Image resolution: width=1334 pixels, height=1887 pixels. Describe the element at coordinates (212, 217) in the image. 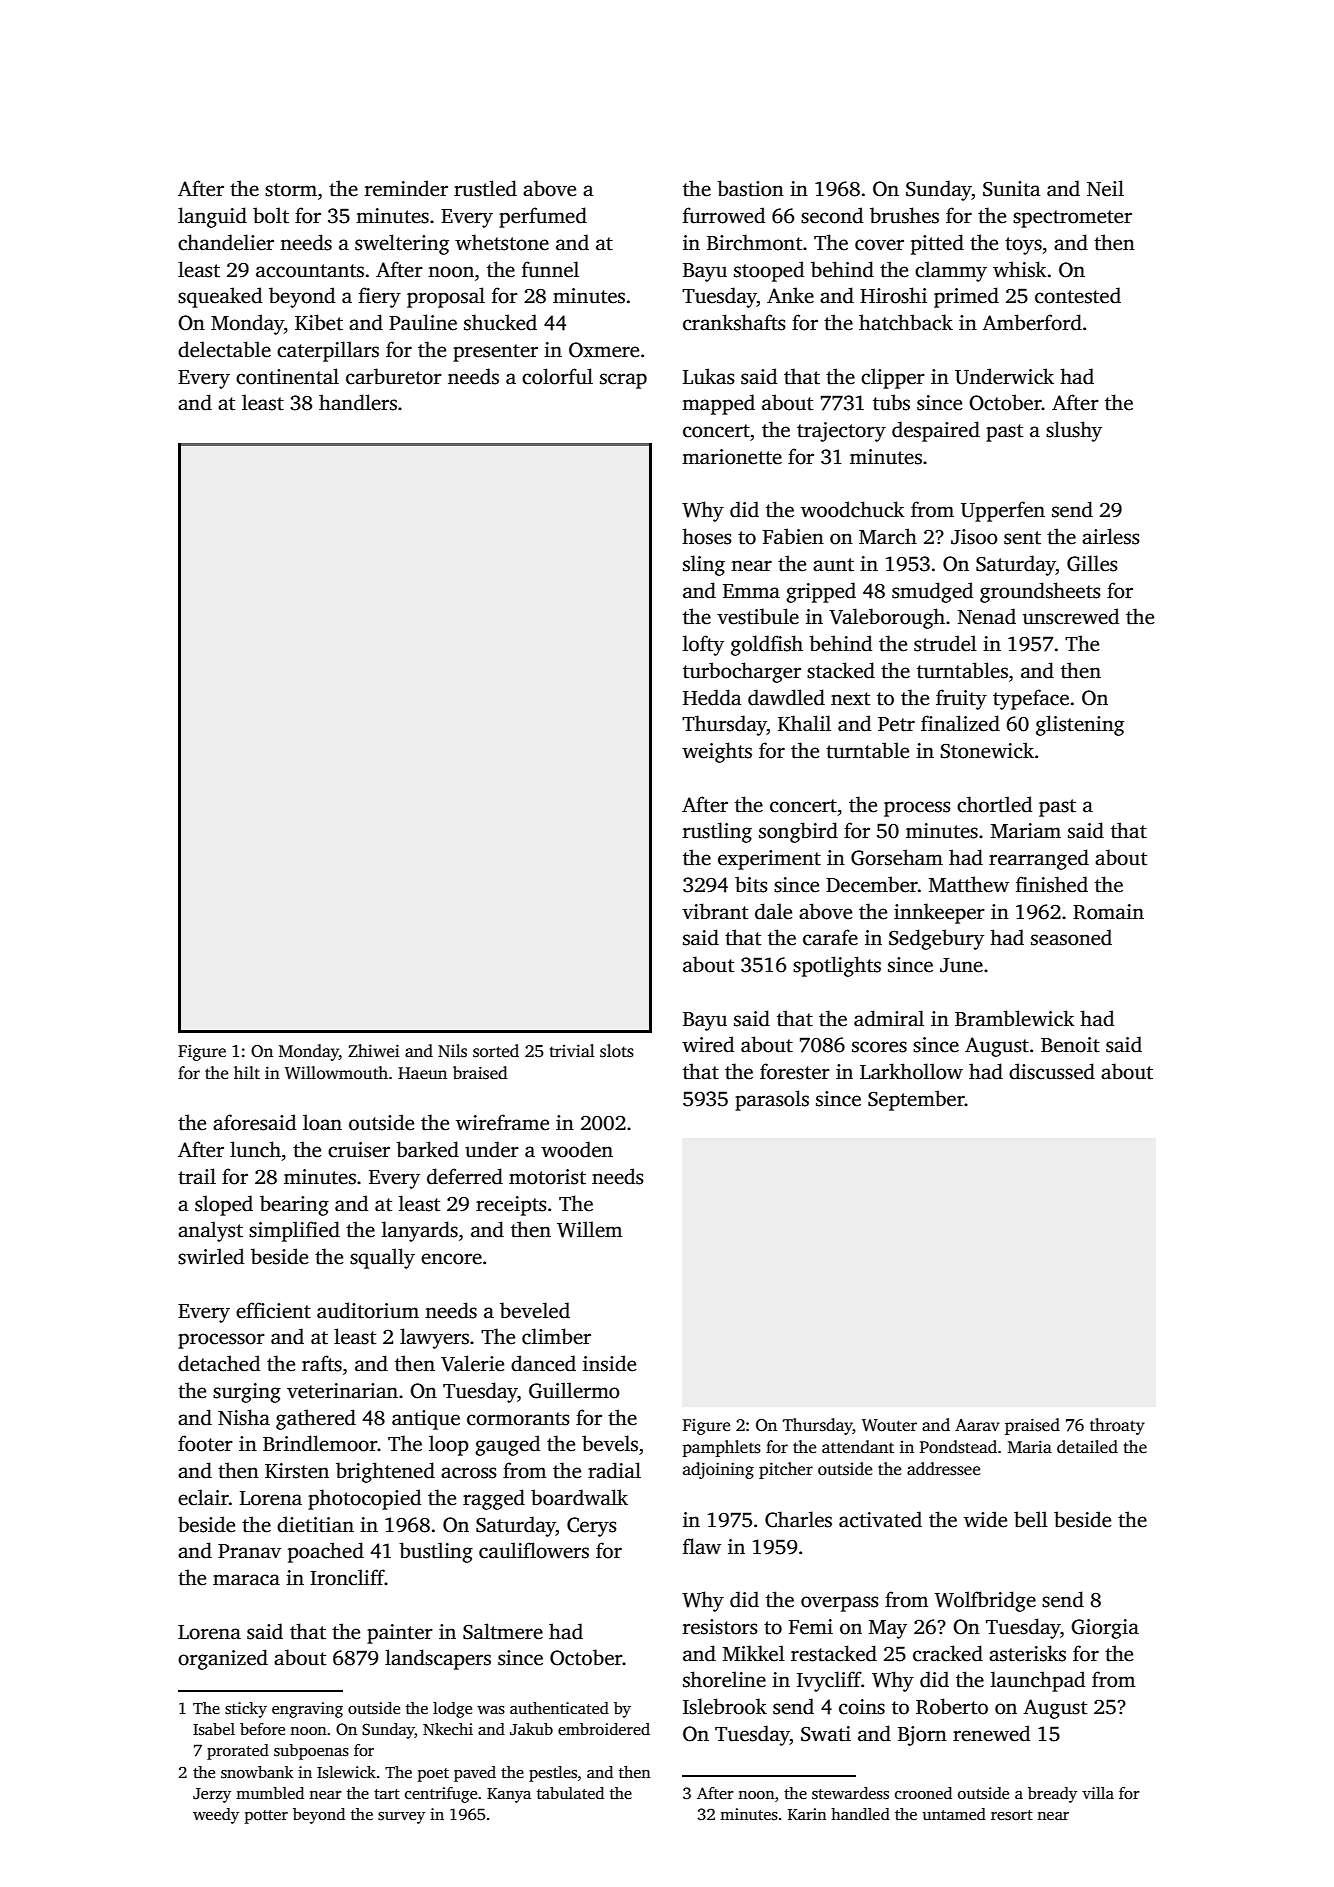

I see `languid` at that location.
